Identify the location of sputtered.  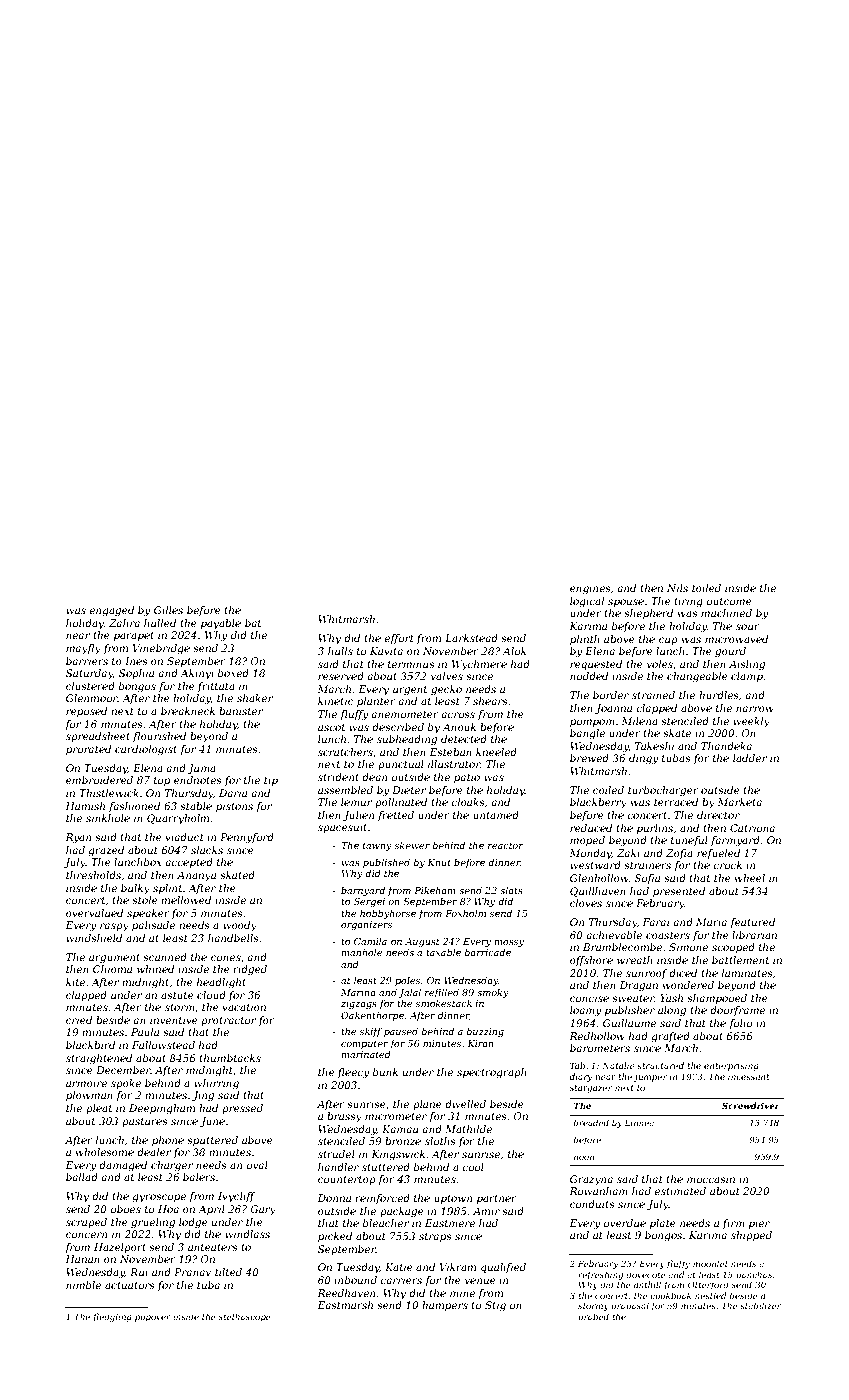
(212, 1141).
